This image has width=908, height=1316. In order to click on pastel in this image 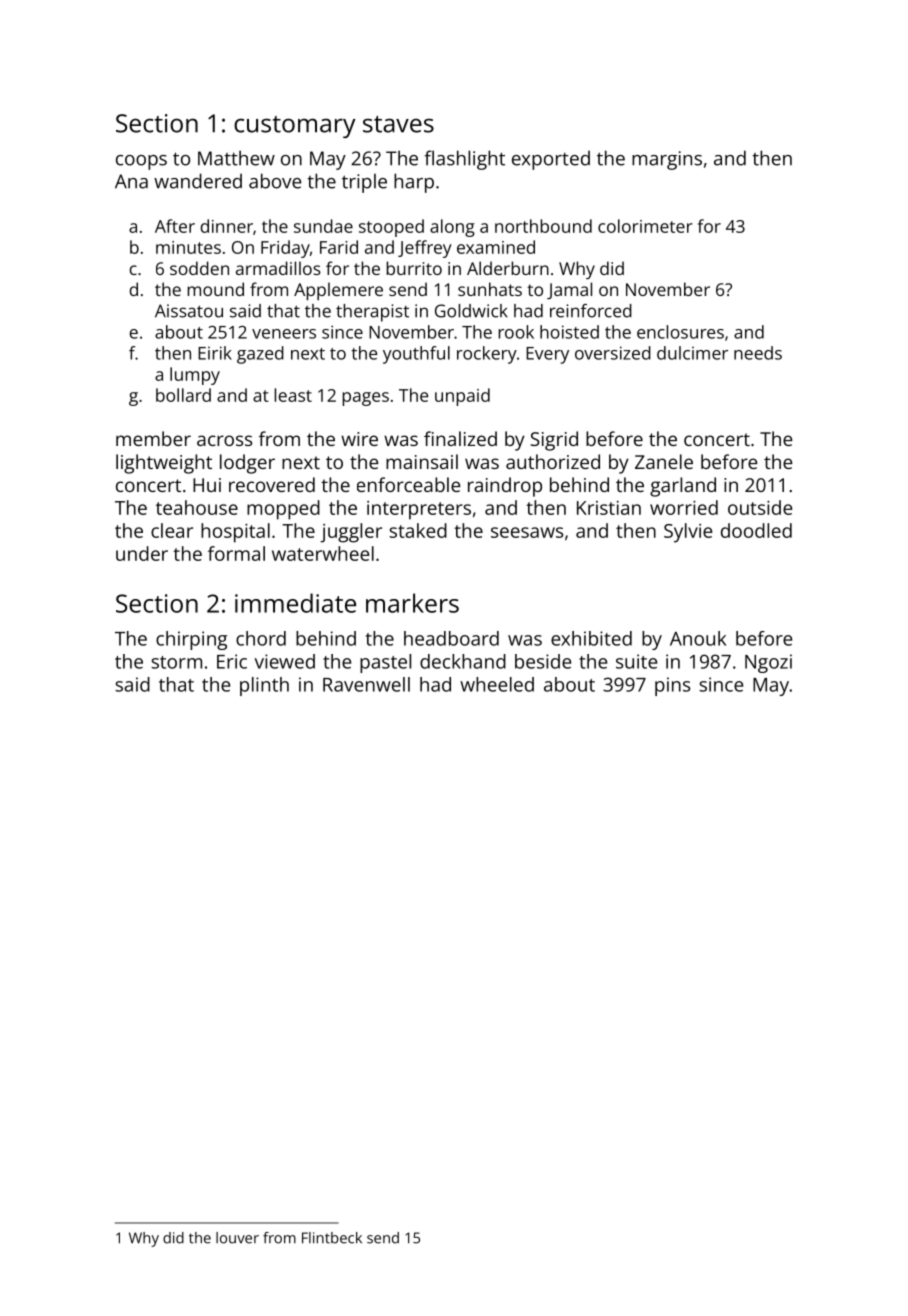, I will do `click(385, 663)`.
